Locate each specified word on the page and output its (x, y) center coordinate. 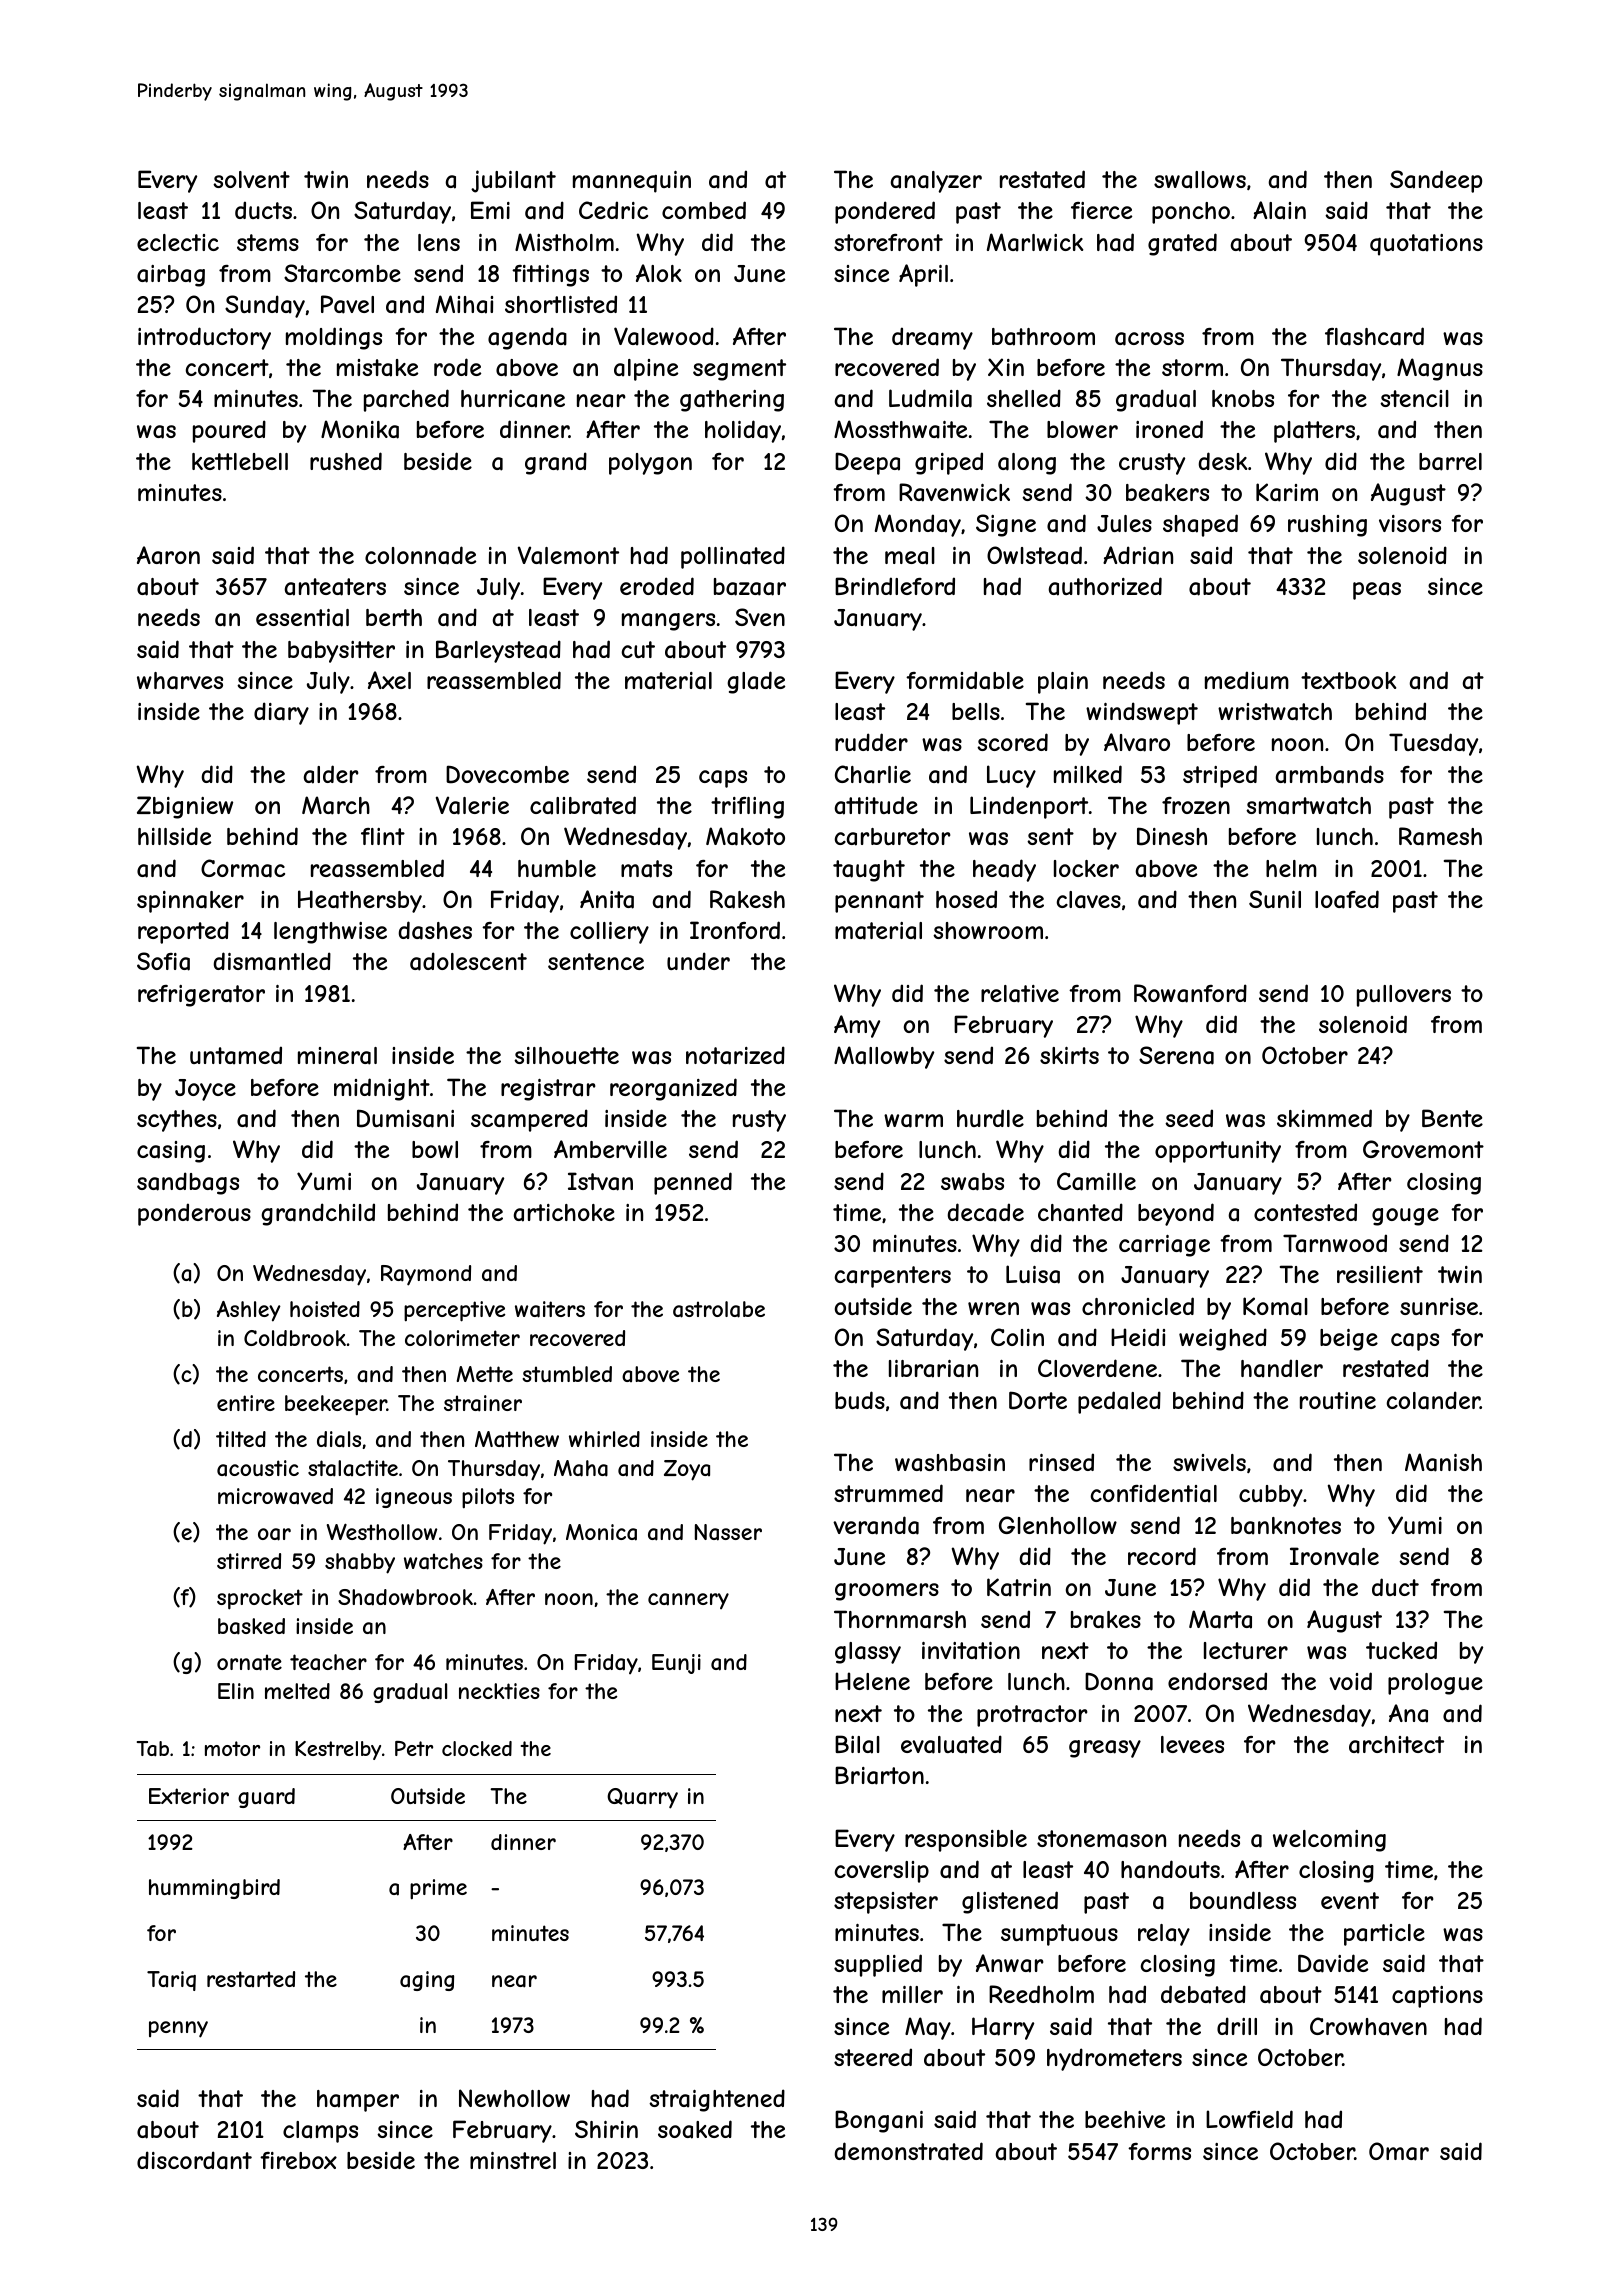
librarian (933, 1369)
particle (1384, 1935)
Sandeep (1436, 181)
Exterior (189, 1796)
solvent (251, 179)
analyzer (936, 182)
